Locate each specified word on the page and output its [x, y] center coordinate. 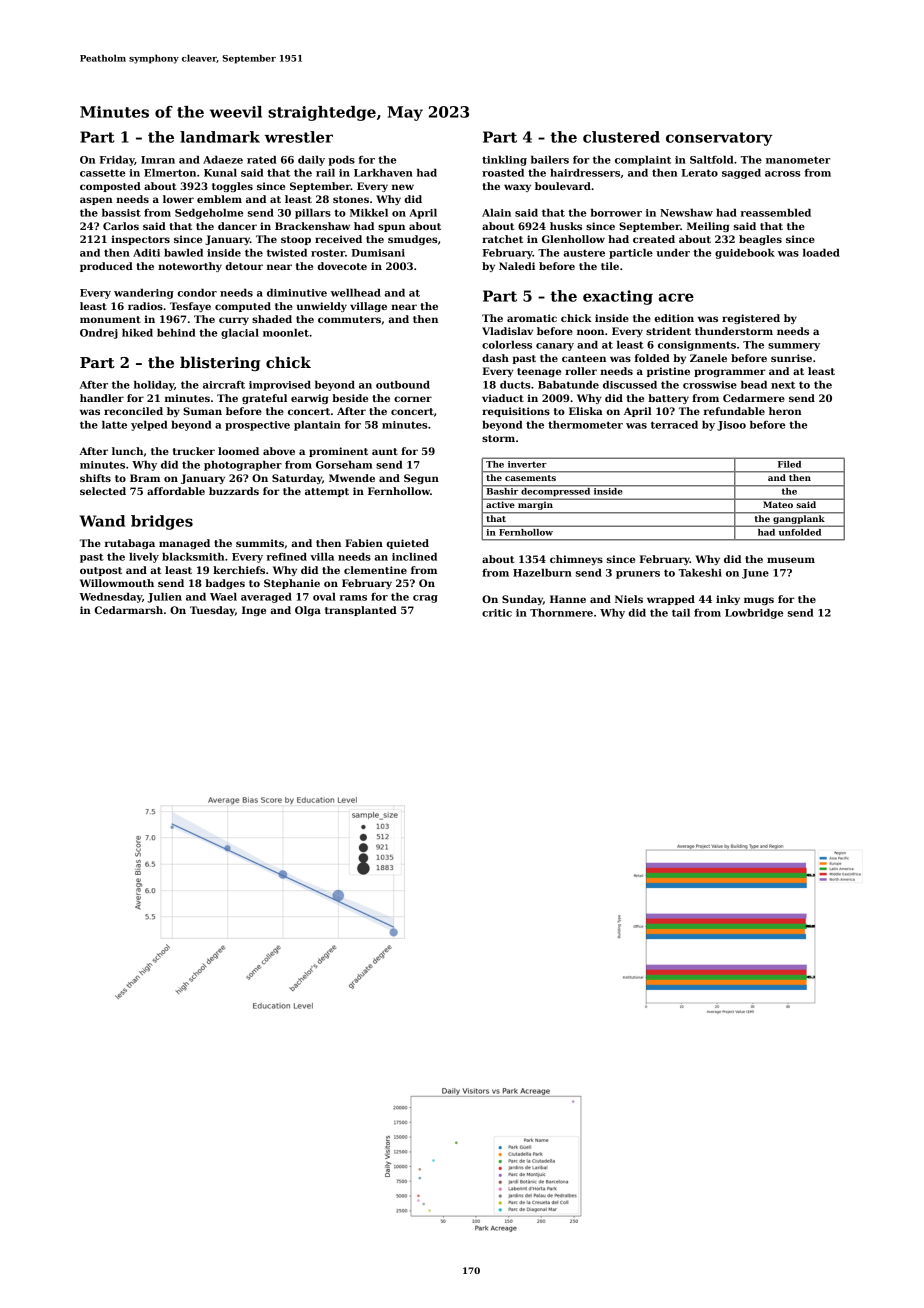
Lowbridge [754, 613]
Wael [223, 596]
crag [425, 599]
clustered [621, 137]
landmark [220, 137]
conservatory [719, 139]
